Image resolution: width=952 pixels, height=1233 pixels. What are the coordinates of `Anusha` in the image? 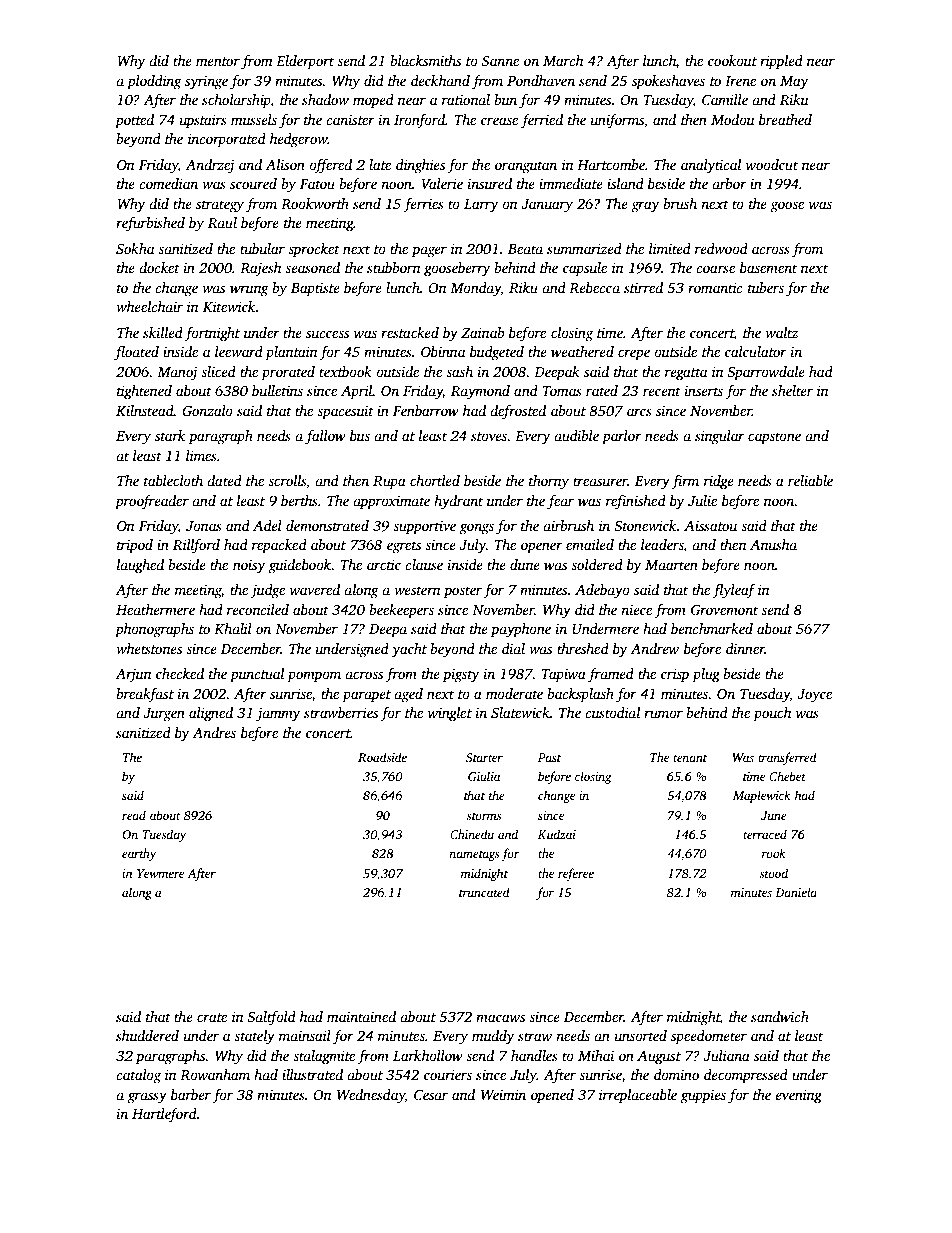 It's located at (773, 544).
